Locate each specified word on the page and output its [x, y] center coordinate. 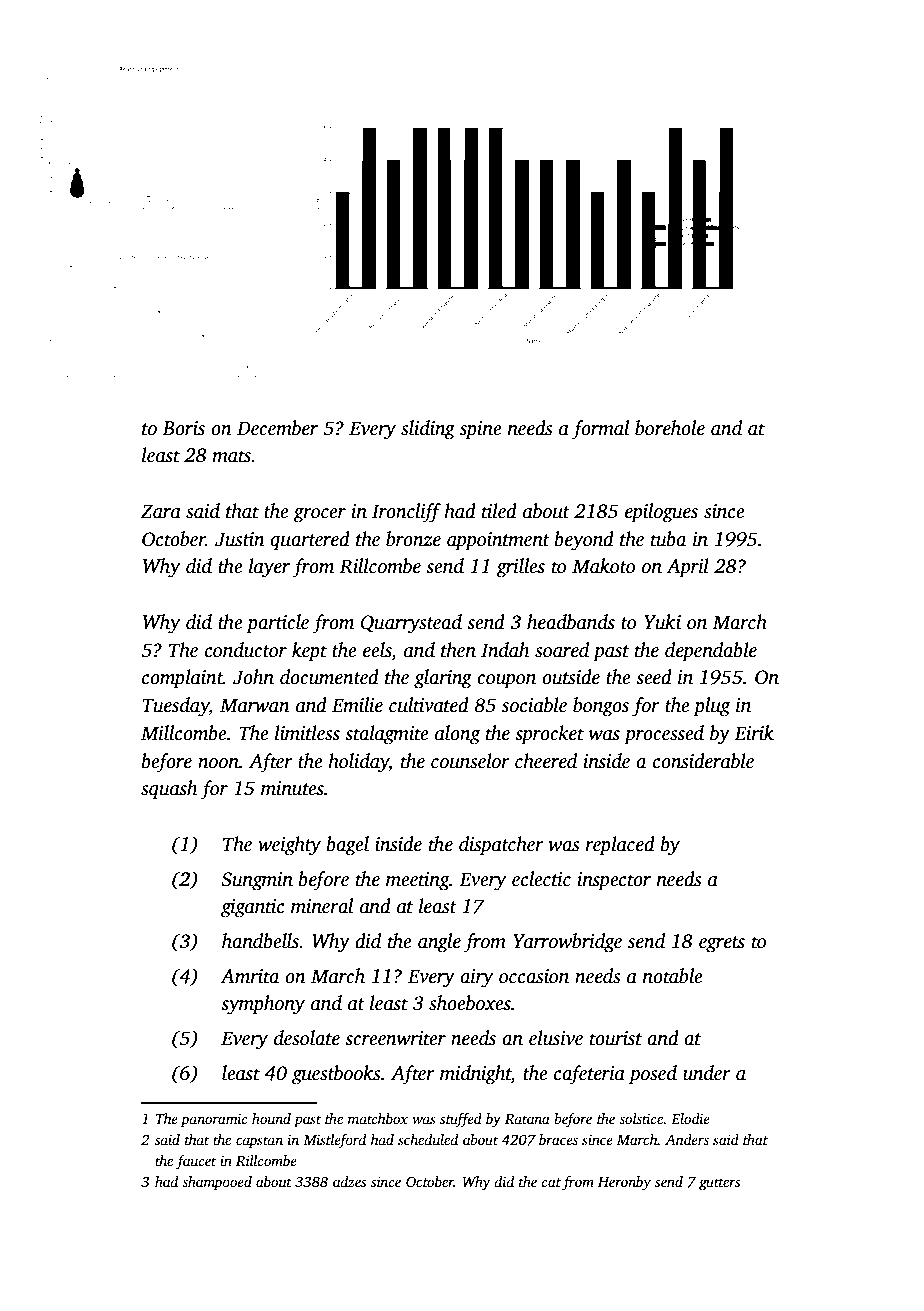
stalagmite [387, 735]
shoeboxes [470, 1003]
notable [673, 976]
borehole [670, 428]
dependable [711, 652]
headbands [571, 622]
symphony [263, 1005]
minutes [292, 788]
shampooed [217, 1183]
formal [600, 430]
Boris [183, 428]
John [253, 677]
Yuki [662, 622]
